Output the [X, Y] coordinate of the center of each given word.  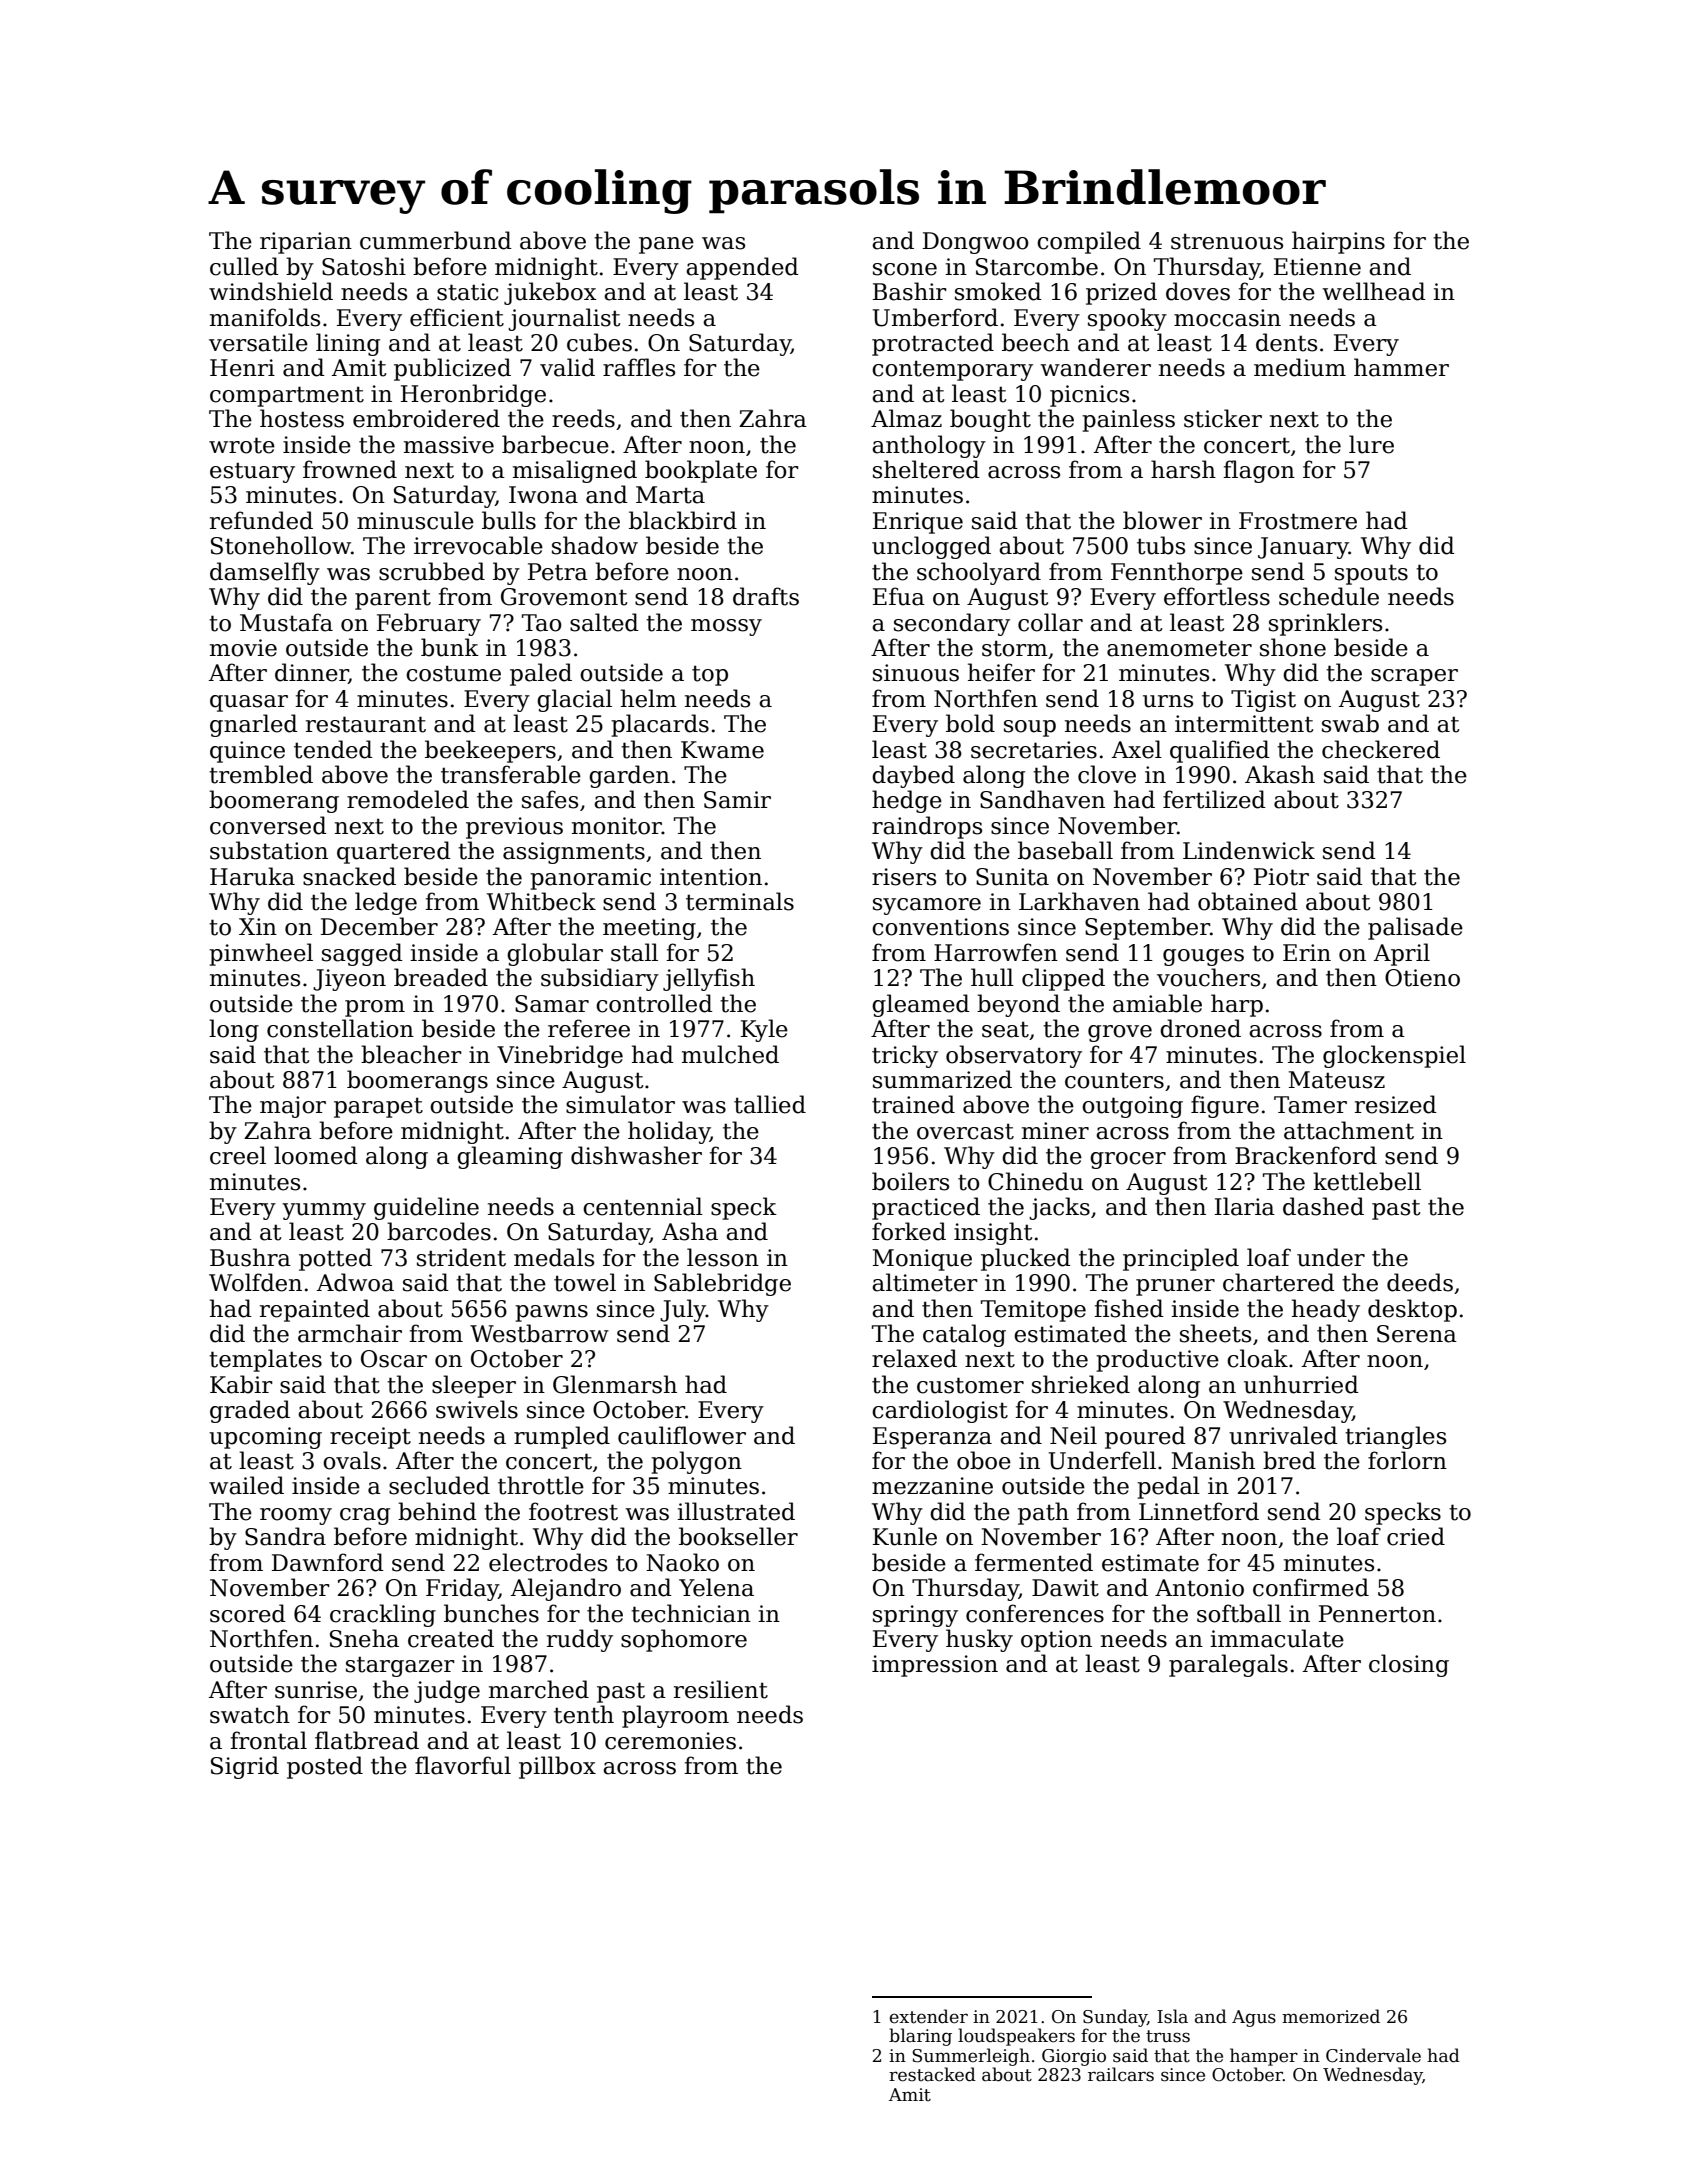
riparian [306, 243]
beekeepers [490, 751]
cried [1416, 1536]
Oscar [394, 1359]
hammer [1401, 367]
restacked [932, 2074]
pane [666, 245]
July [683, 1310]
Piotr [1281, 877]
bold [970, 723]
